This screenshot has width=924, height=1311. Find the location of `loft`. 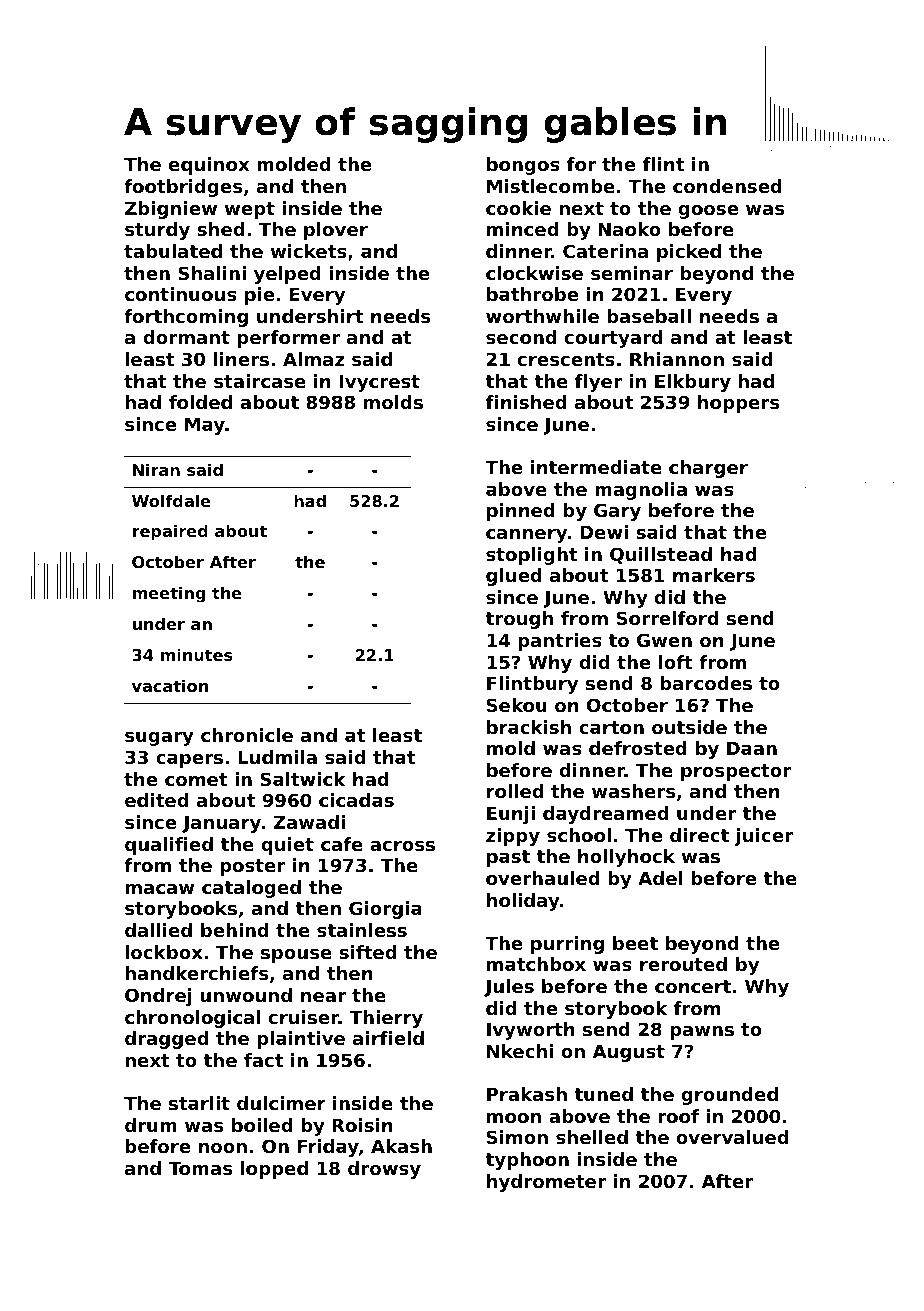

loft is located at coordinates (676, 662).
